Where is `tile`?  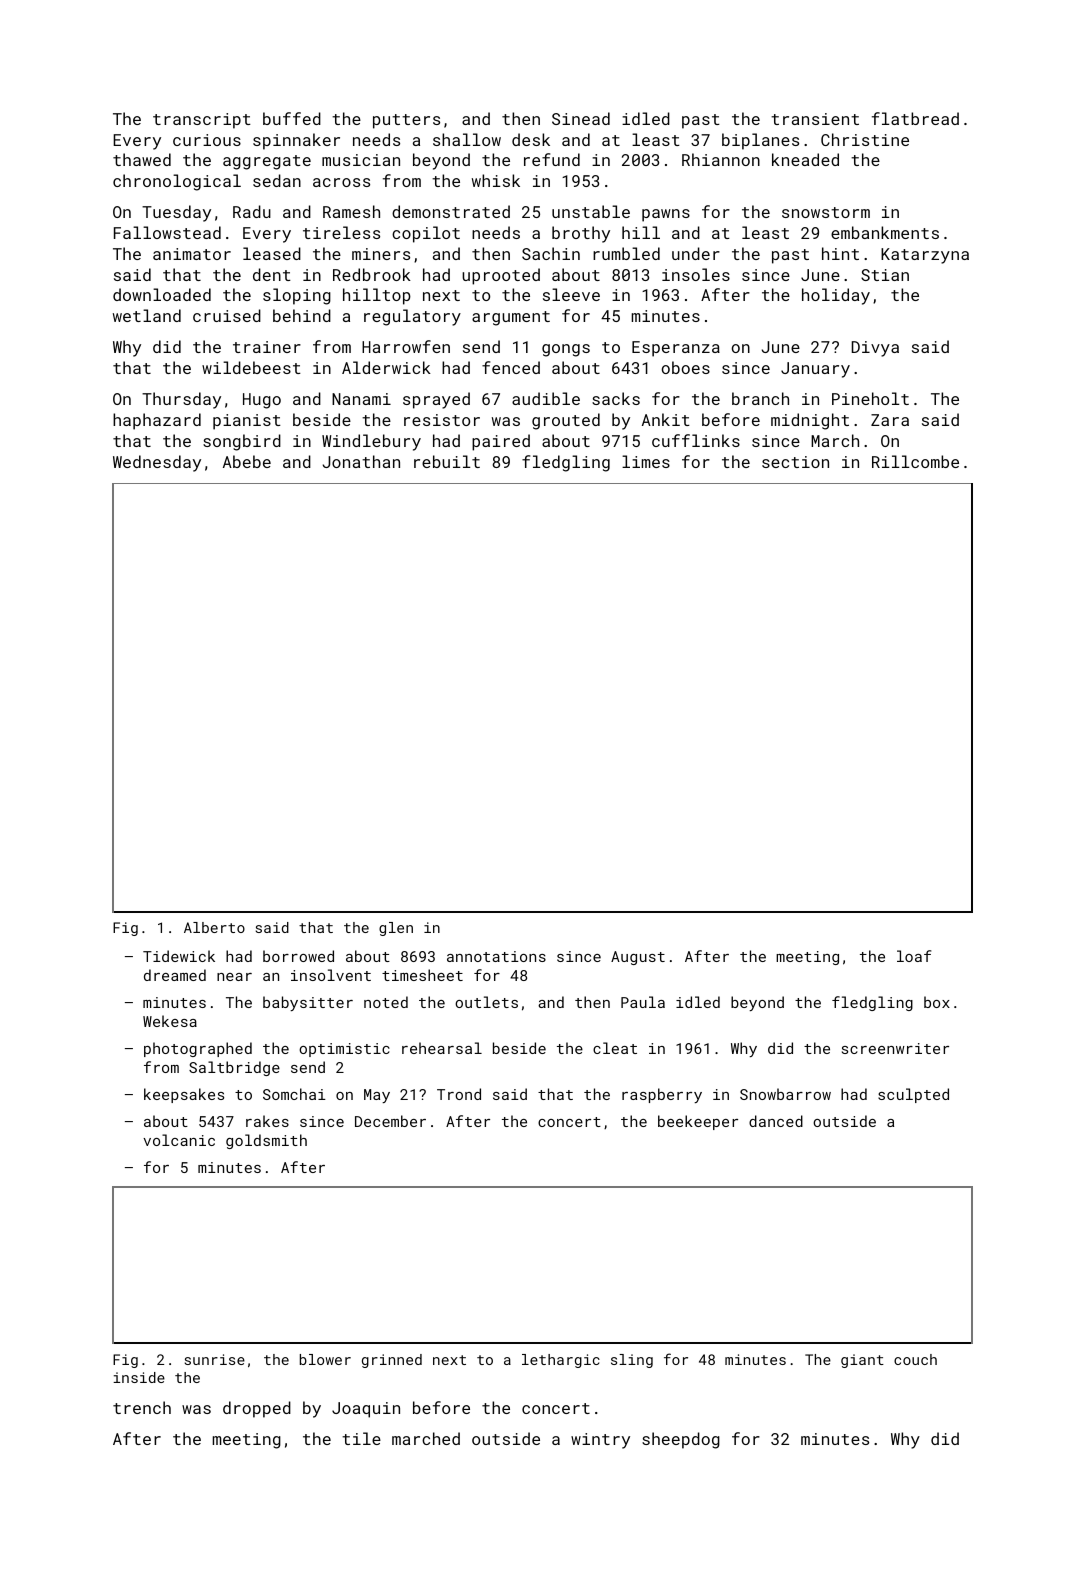
tile is located at coordinates (361, 1438).
